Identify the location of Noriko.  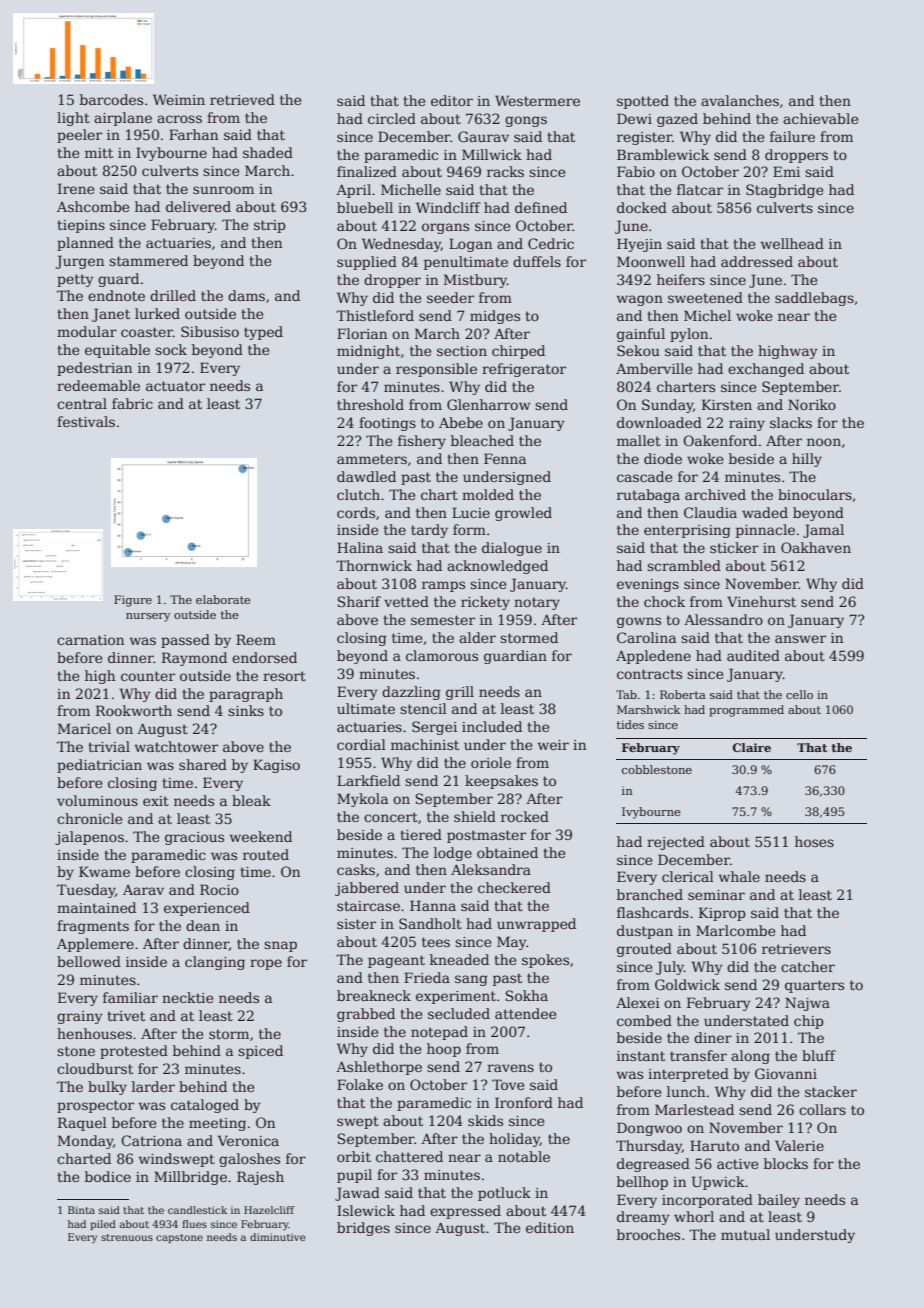
(812, 404).
